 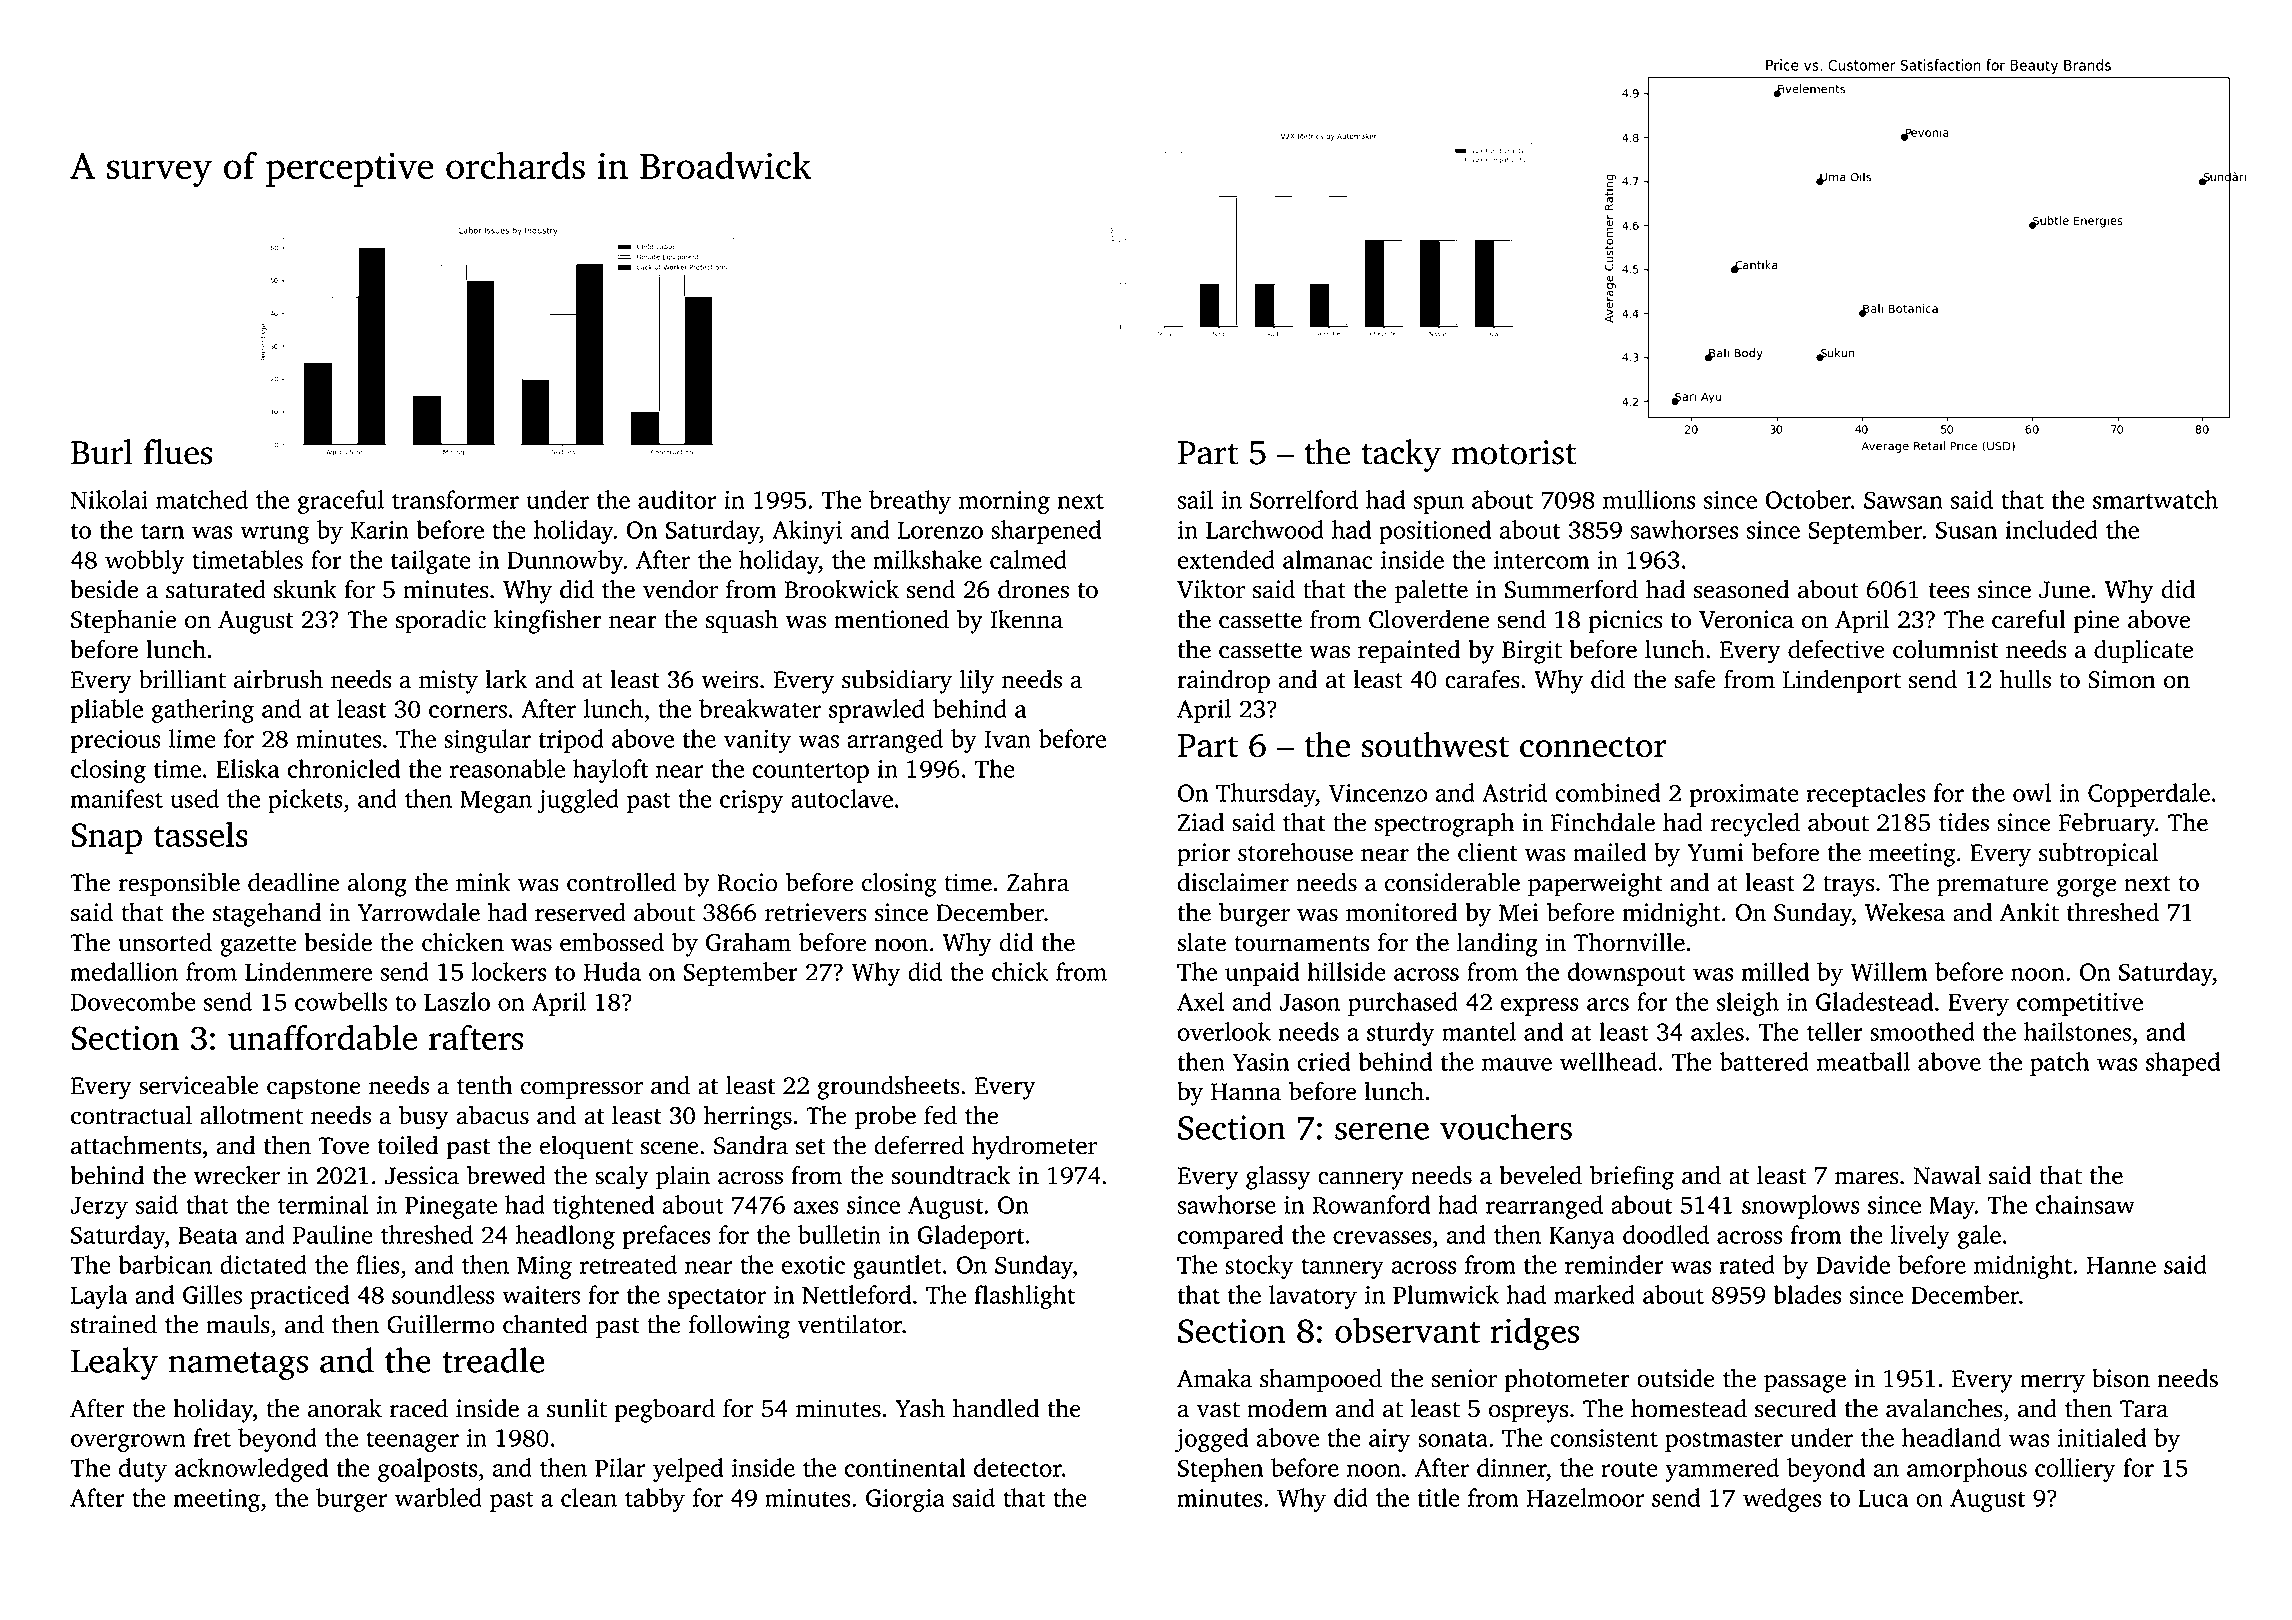 I want to click on unsorted, so click(x=165, y=942).
